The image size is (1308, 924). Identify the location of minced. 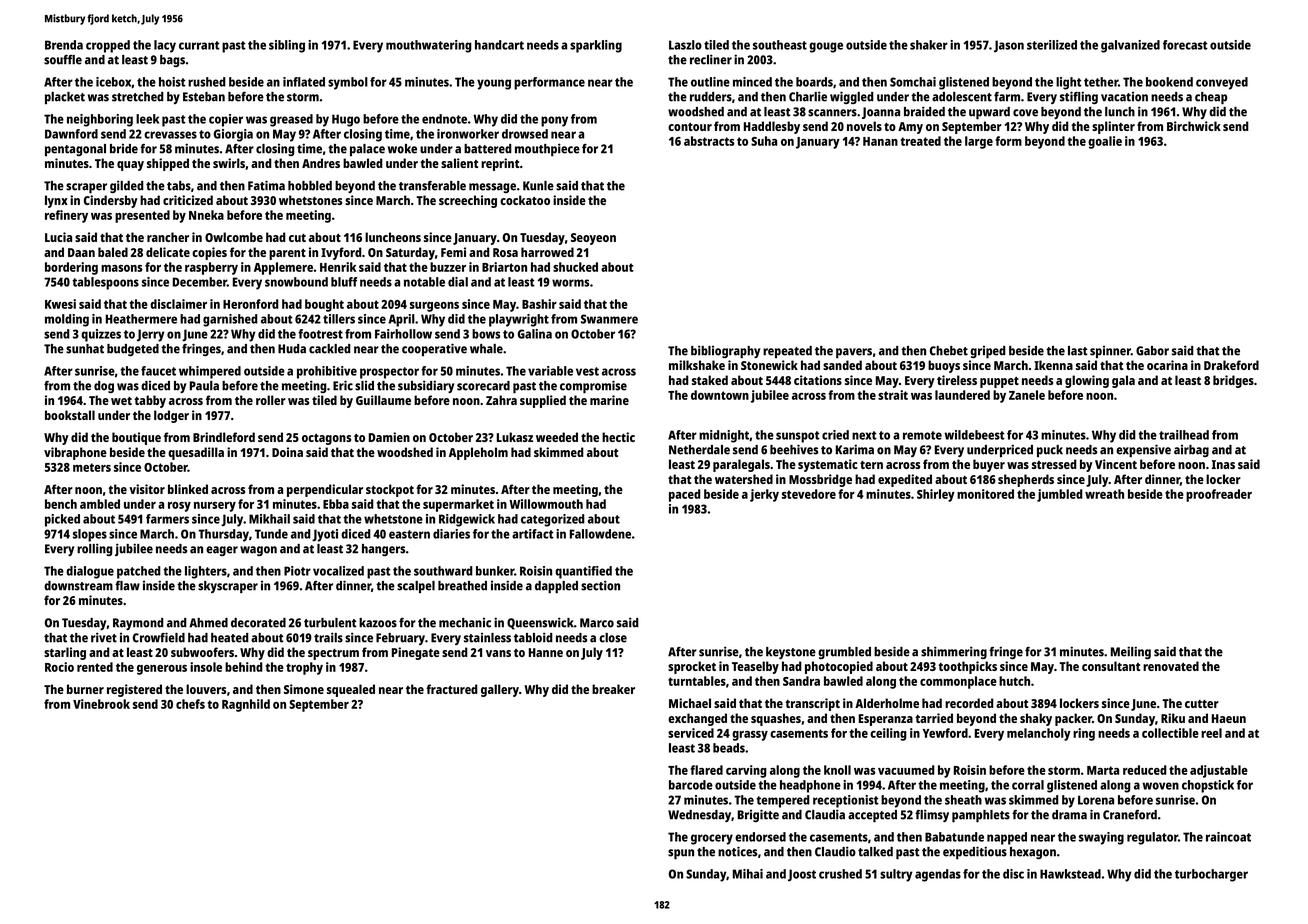
(752, 82).
